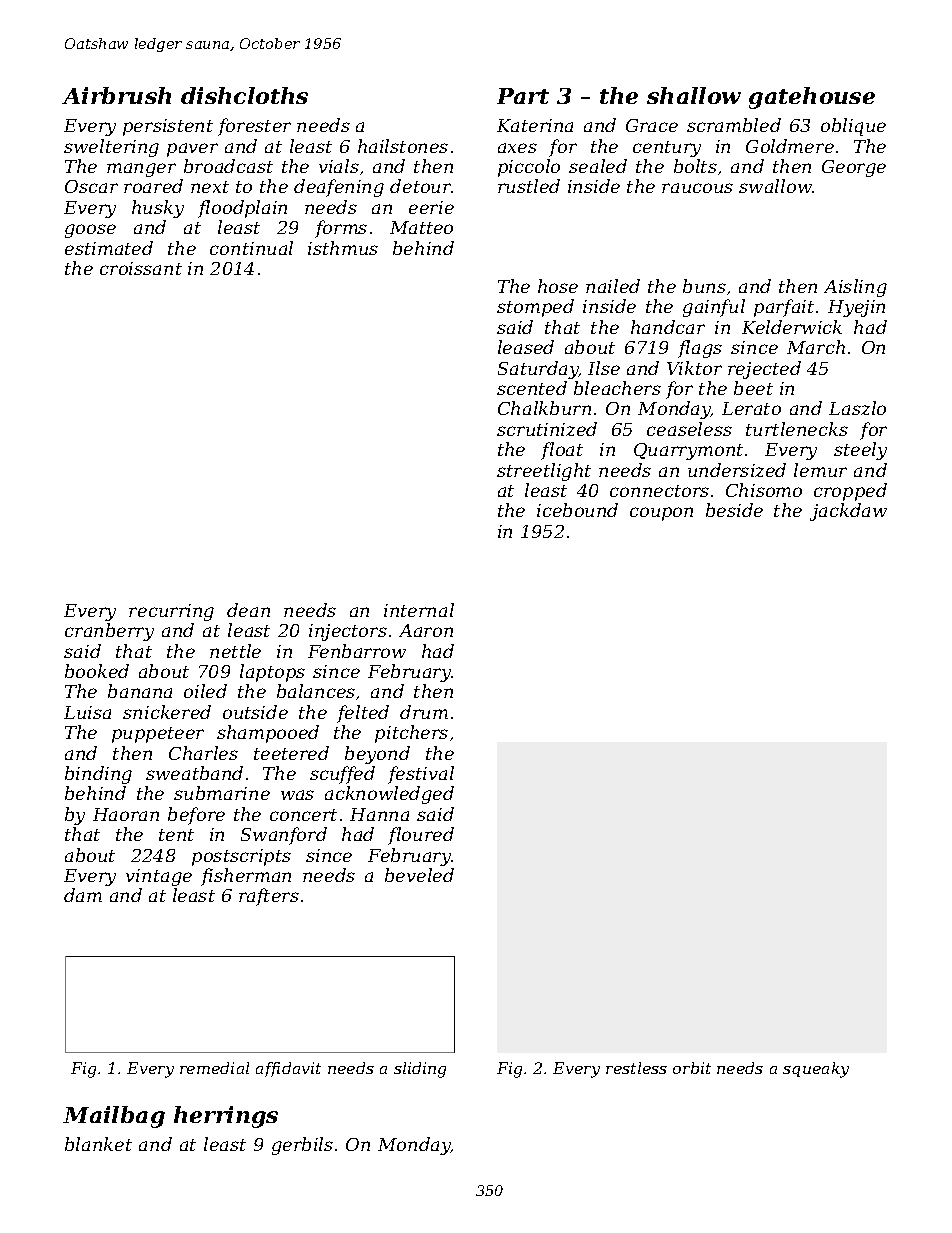  Describe the element at coordinates (246, 877) in the screenshot. I see `fisherman` at that location.
